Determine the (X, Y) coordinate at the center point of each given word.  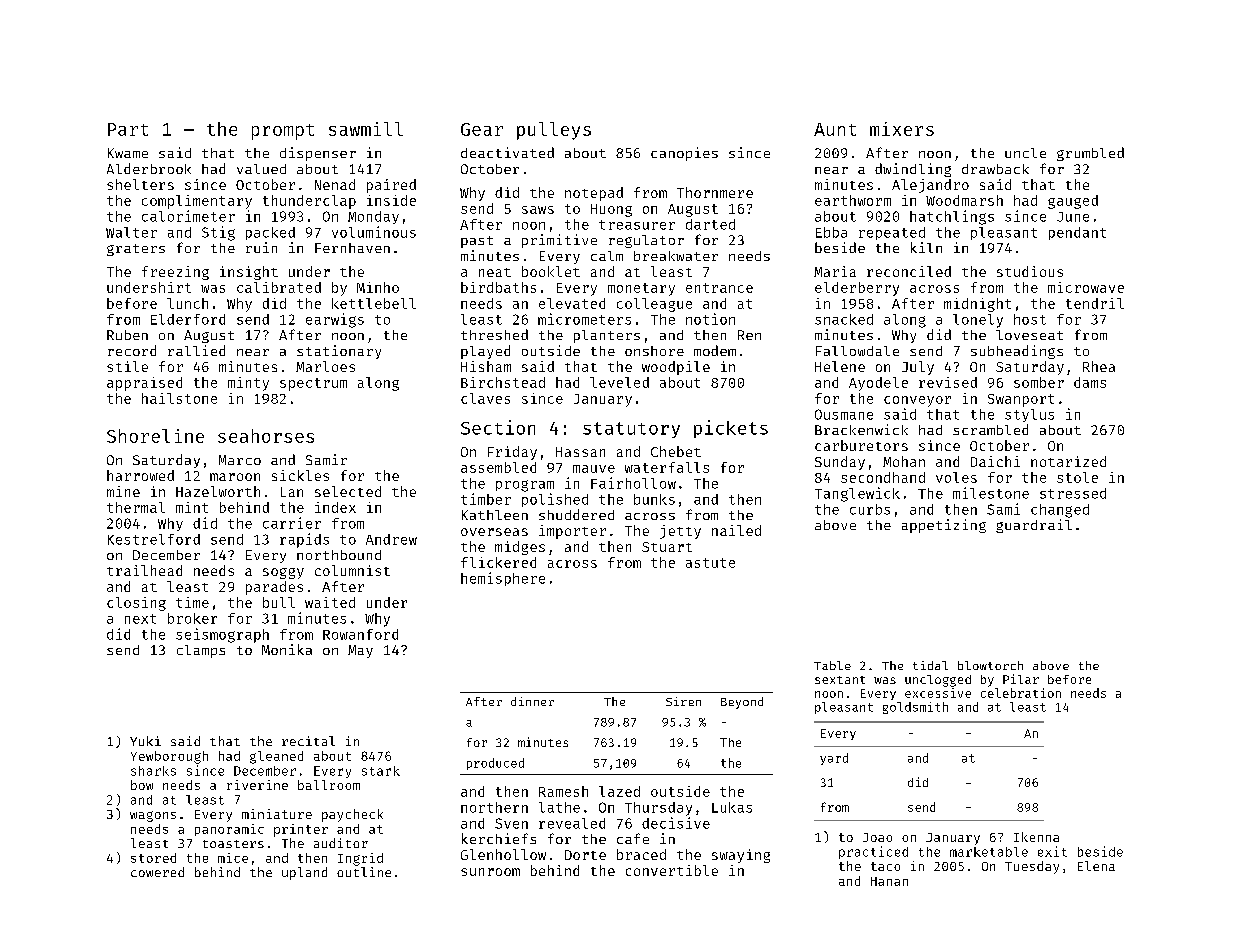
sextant (840, 680)
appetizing (944, 526)
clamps (201, 651)
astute (710, 563)
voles (956, 477)
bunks (654, 499)
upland (304, 873)
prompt (283, 132)
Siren (683, 701)
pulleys (554, 131)
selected (348, 491)
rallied (196, 350)
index (335, 507)
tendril (1095, 303)
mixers (902, 129)
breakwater (676, 256)
